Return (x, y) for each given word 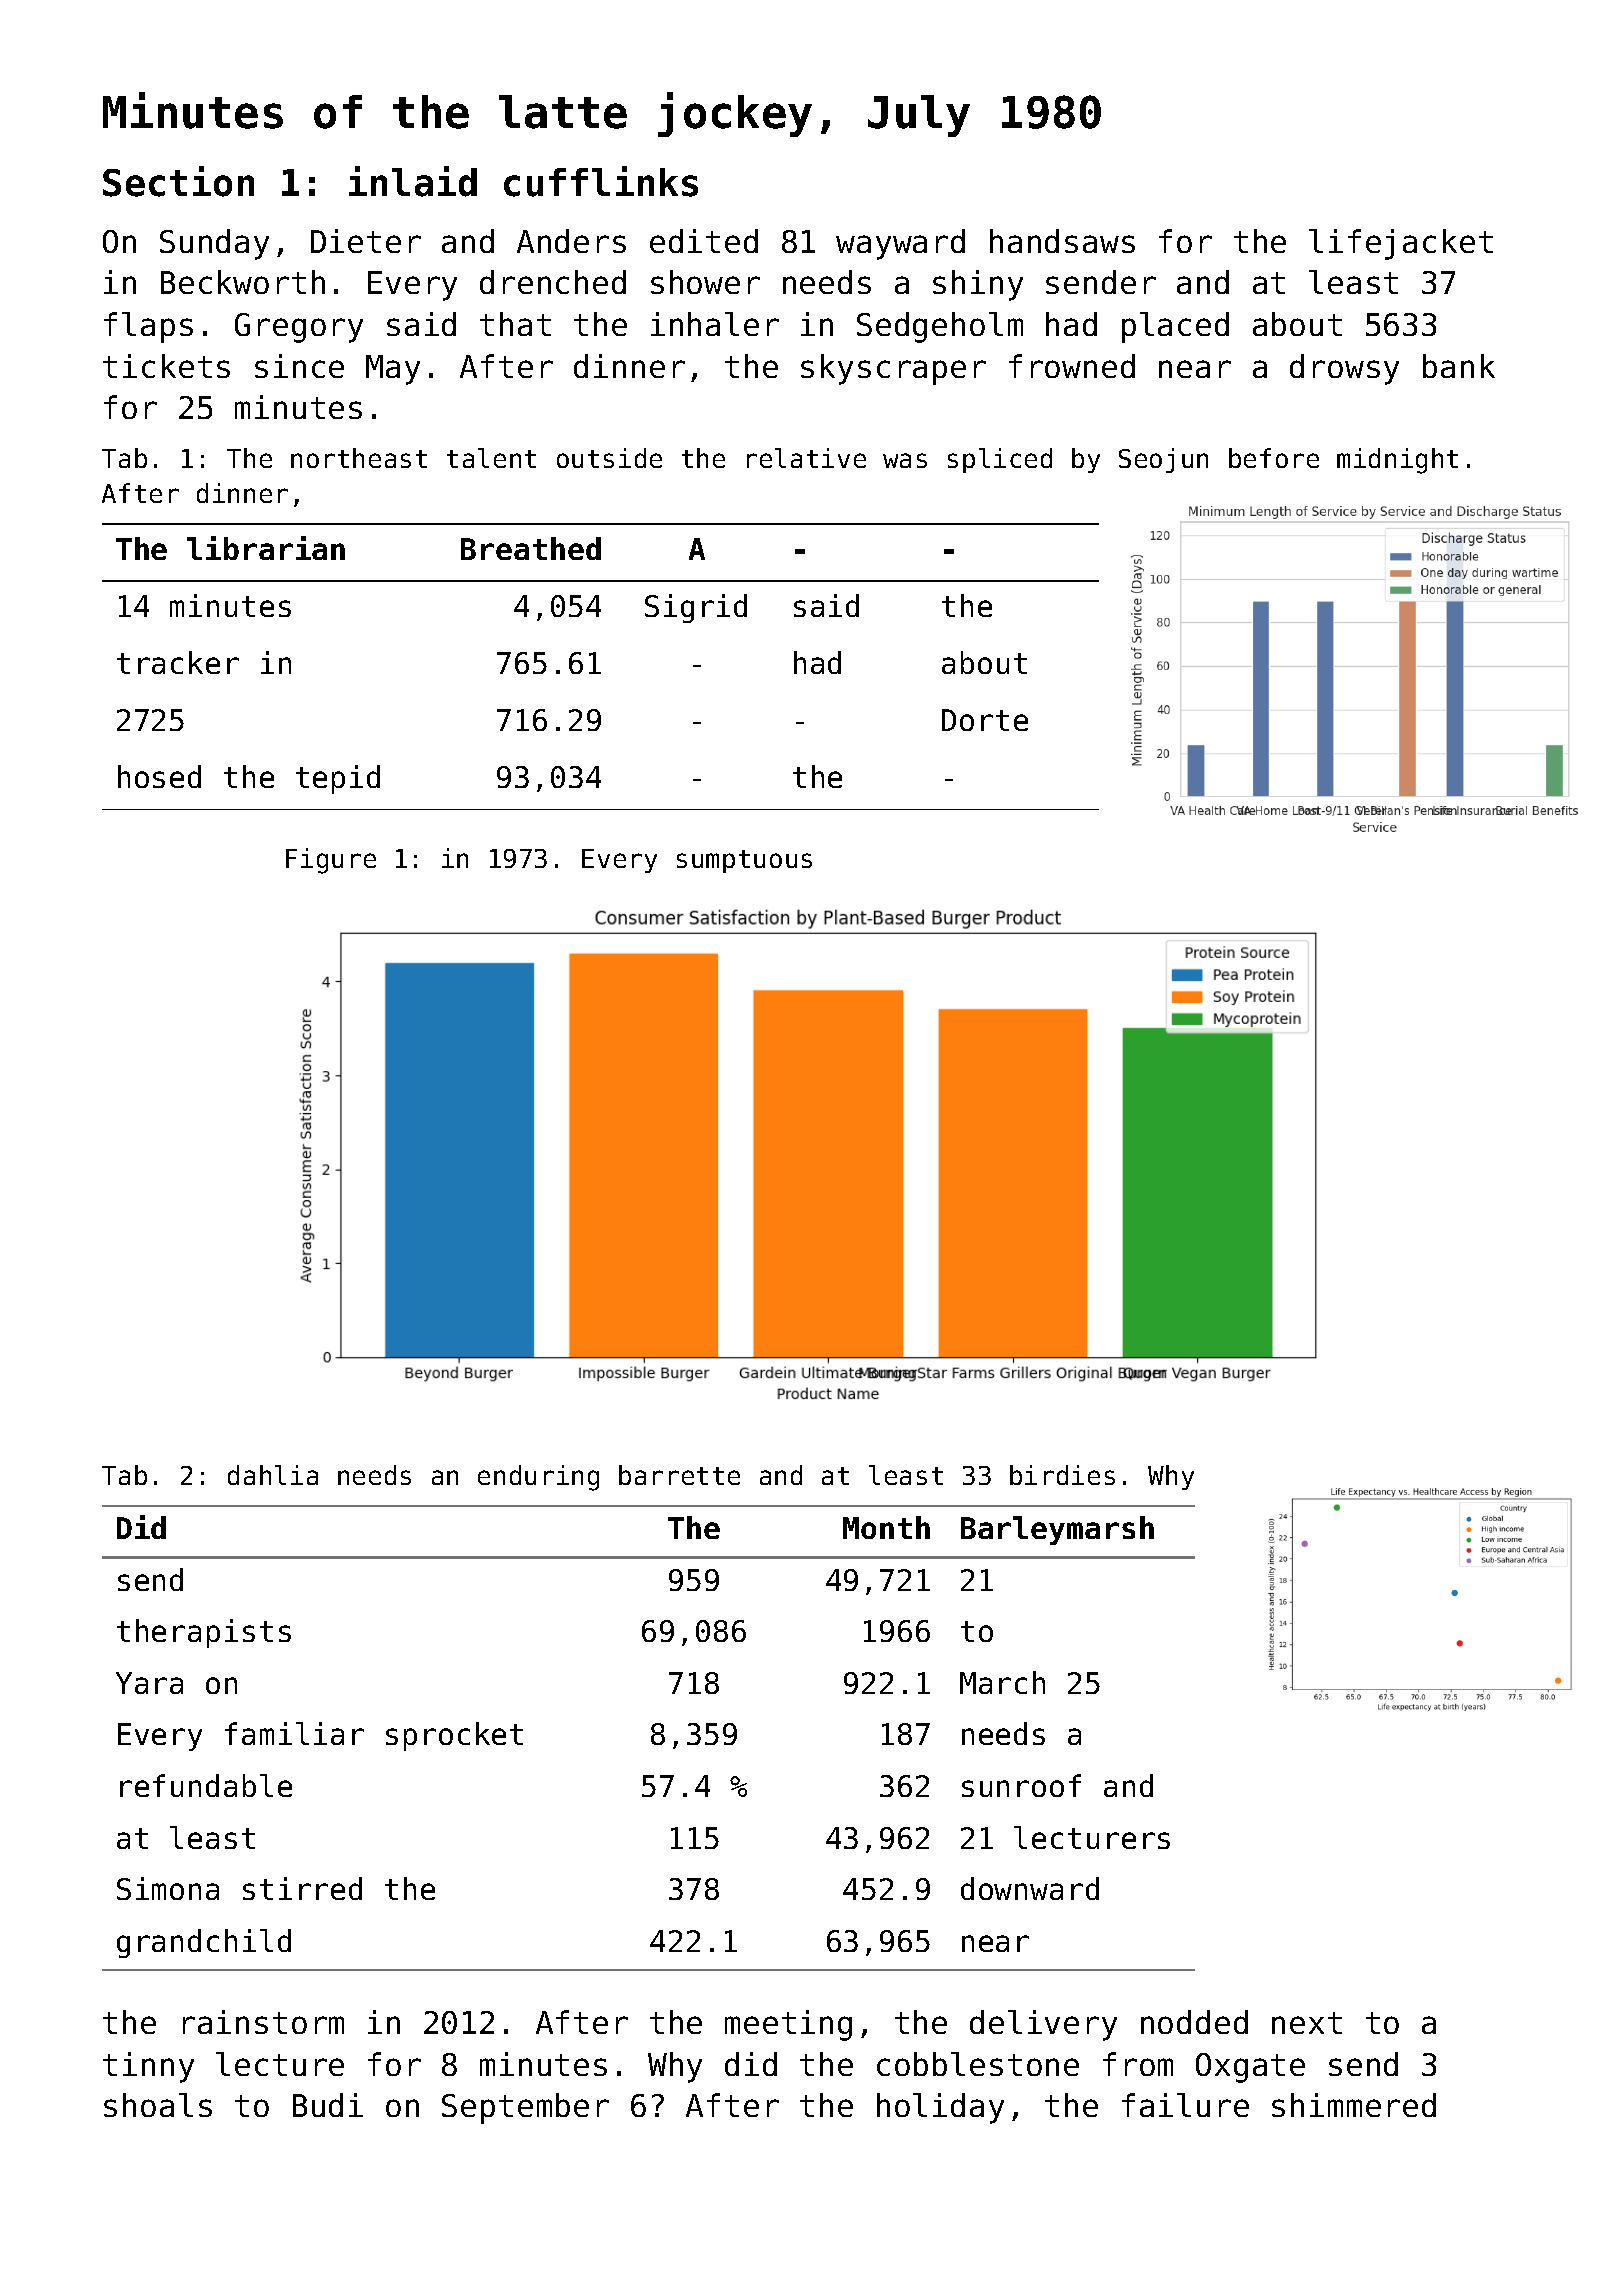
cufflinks (601, 181)
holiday (940, 2108)
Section (178, 181)
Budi (328, 2105)
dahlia (273, 1475)
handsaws (1062, 241)
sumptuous (744, 861)
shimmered (1354, 2105)
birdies (1062, 1475)
